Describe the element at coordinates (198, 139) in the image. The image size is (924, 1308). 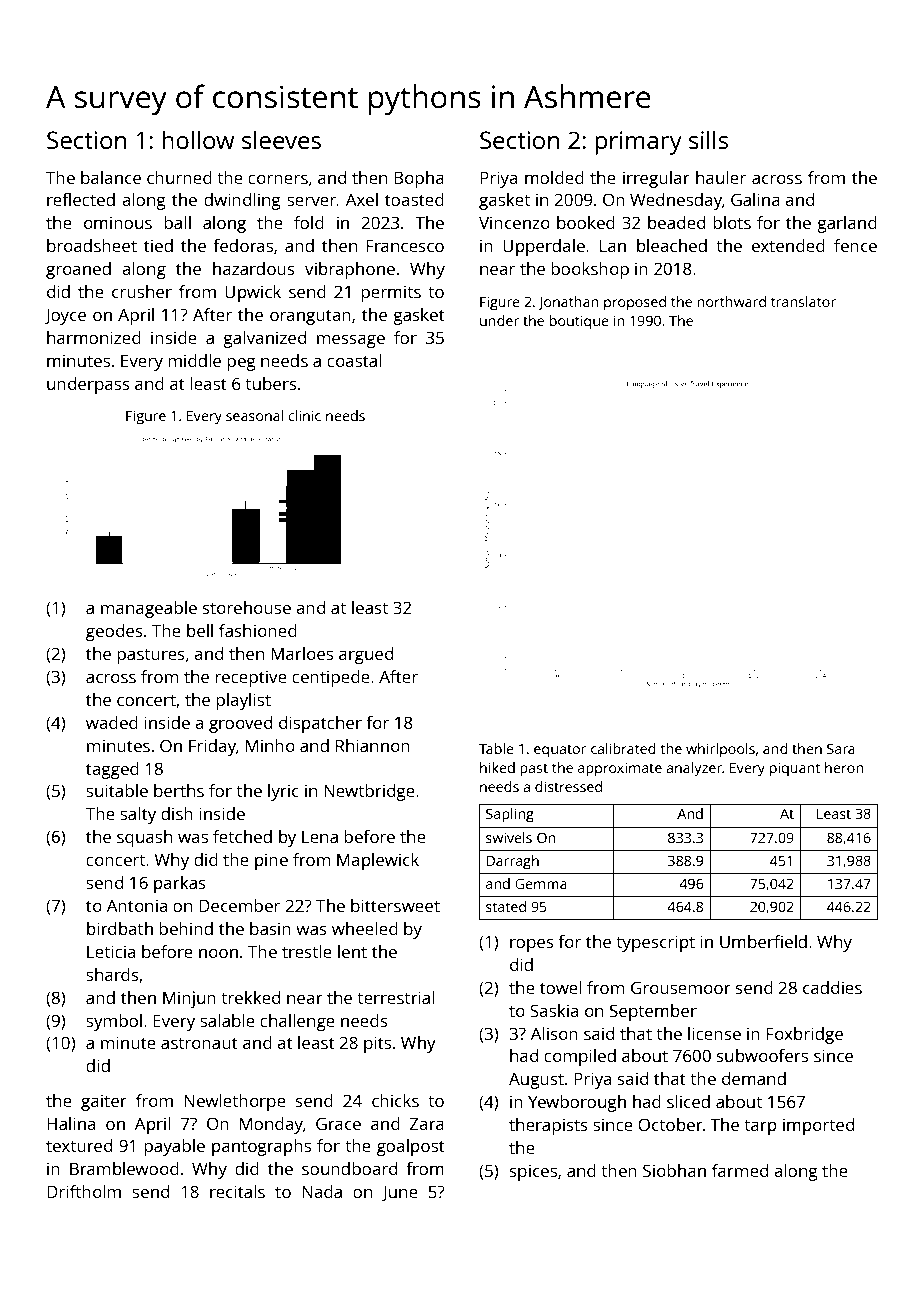
I see `hollow` at that location.
